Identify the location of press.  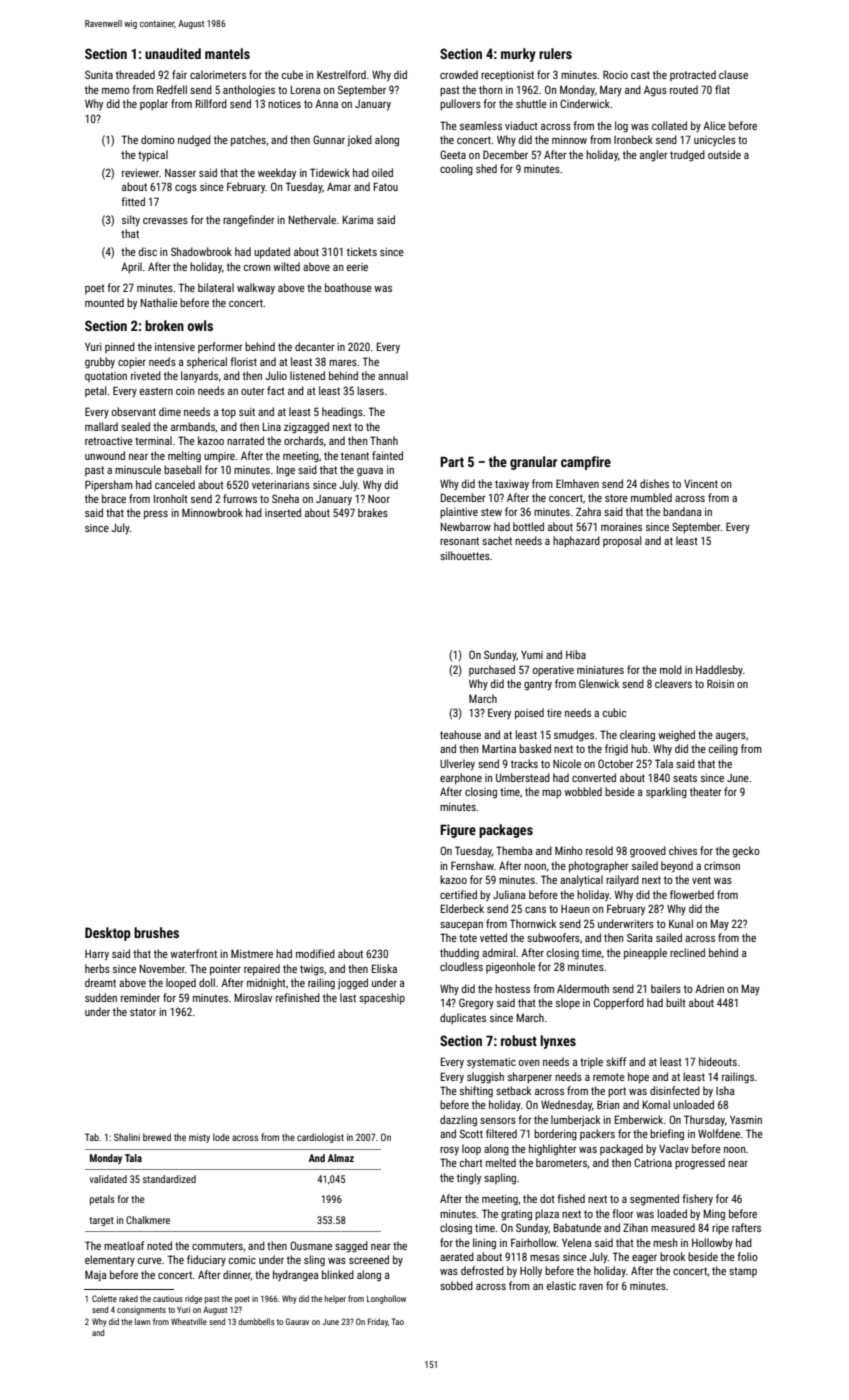
(156, 515).
